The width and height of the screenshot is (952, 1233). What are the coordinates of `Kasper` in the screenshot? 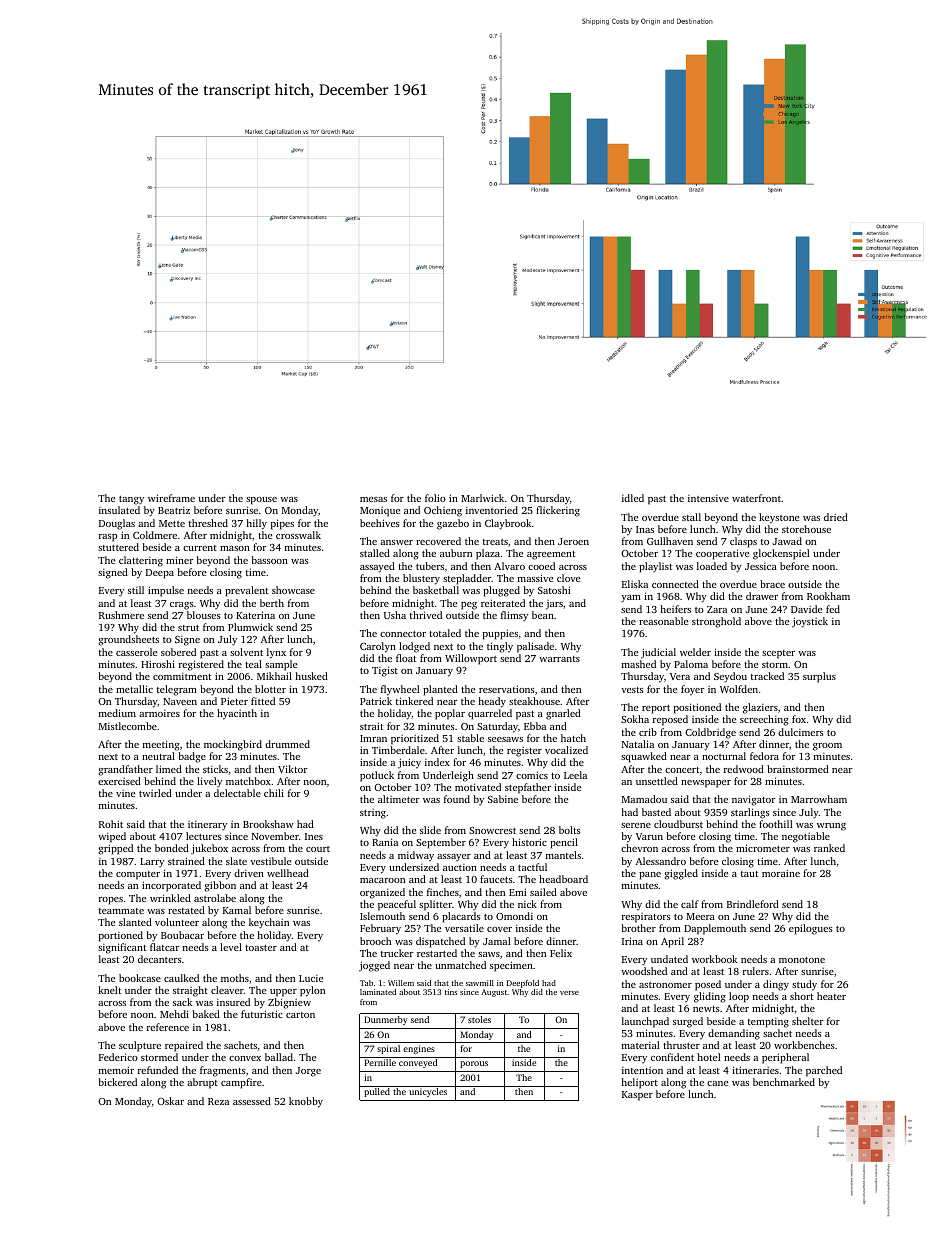 It's located at (637, 1096).
